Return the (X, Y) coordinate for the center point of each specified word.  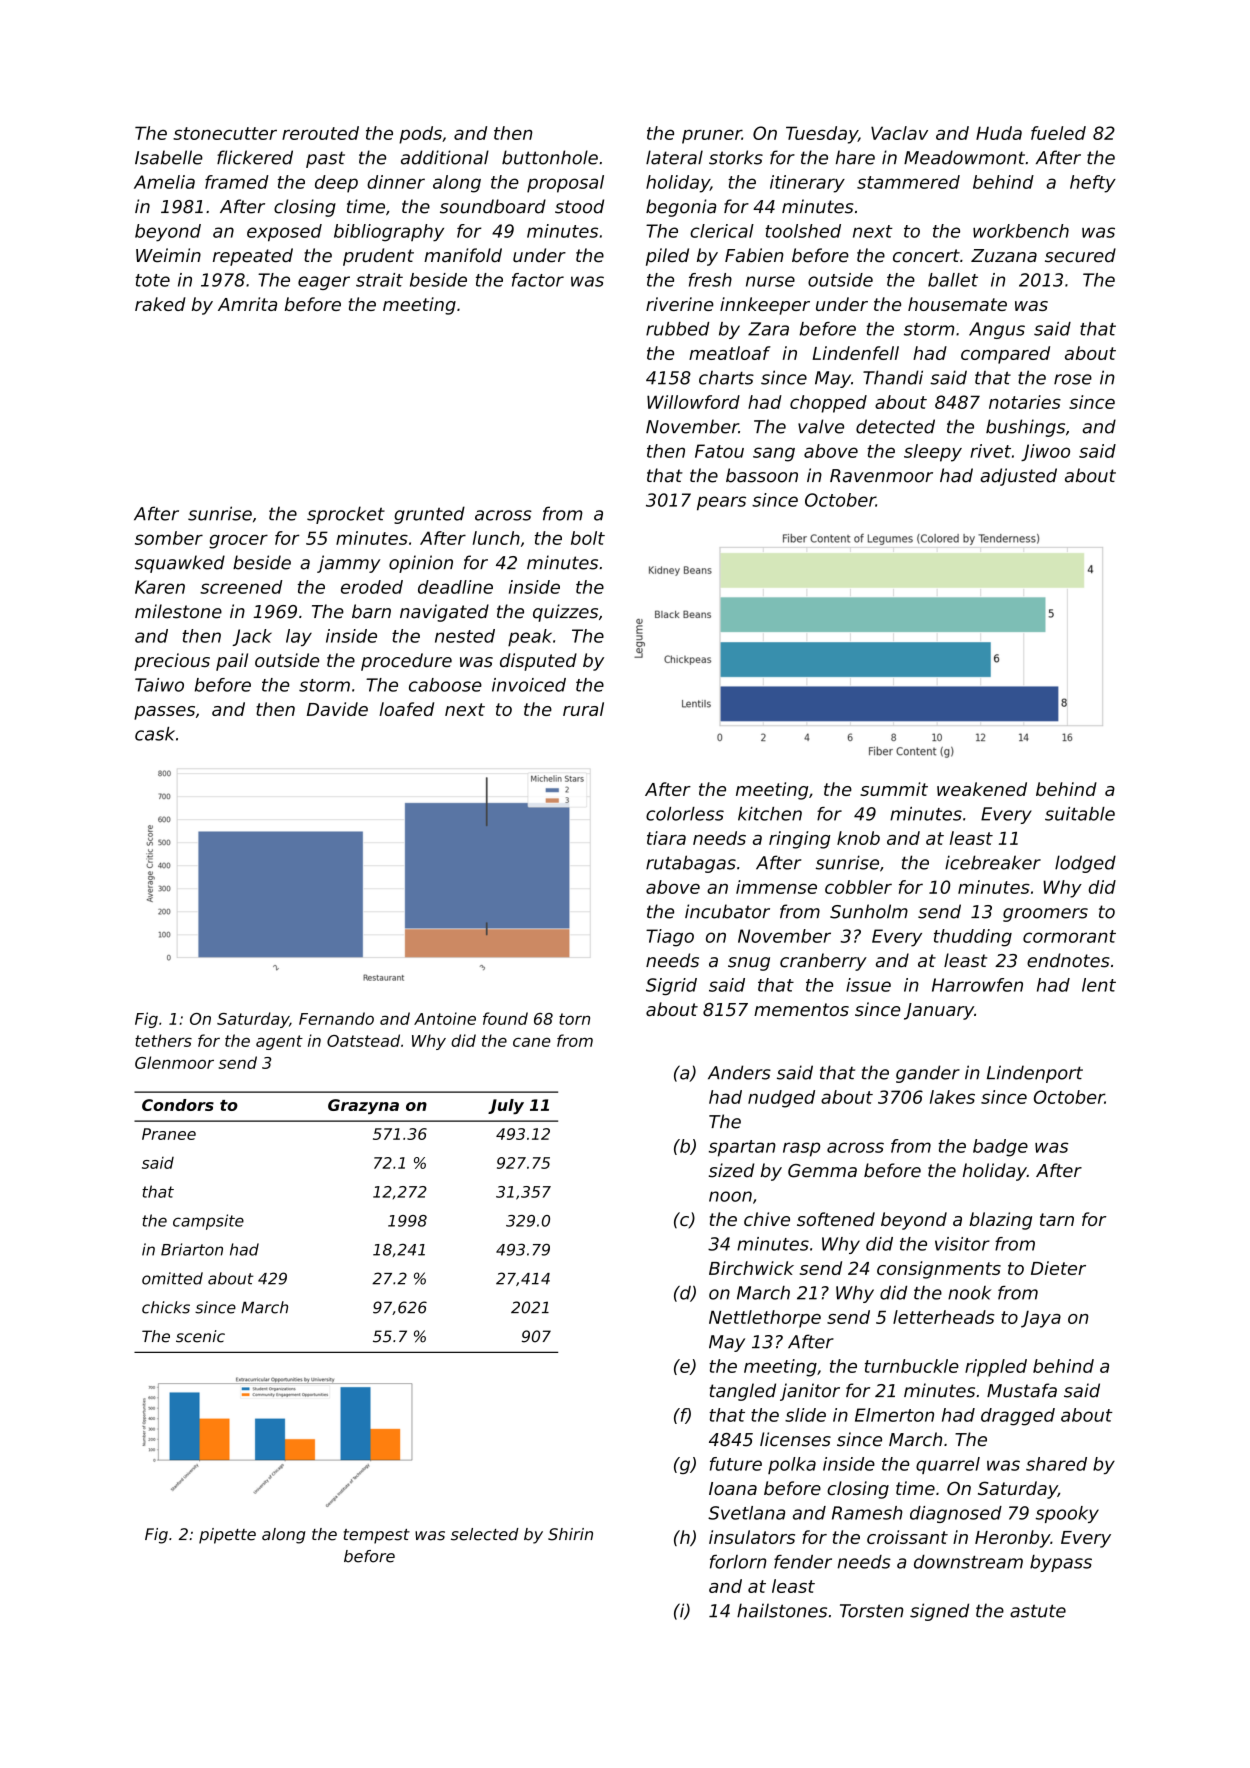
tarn (1057, 1219)
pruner (712, 136)
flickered (255, 157)
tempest (377, 1536)
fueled (1058, 133)
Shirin (570, 1534)
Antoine (445, 1018)
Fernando (336, 1018)
